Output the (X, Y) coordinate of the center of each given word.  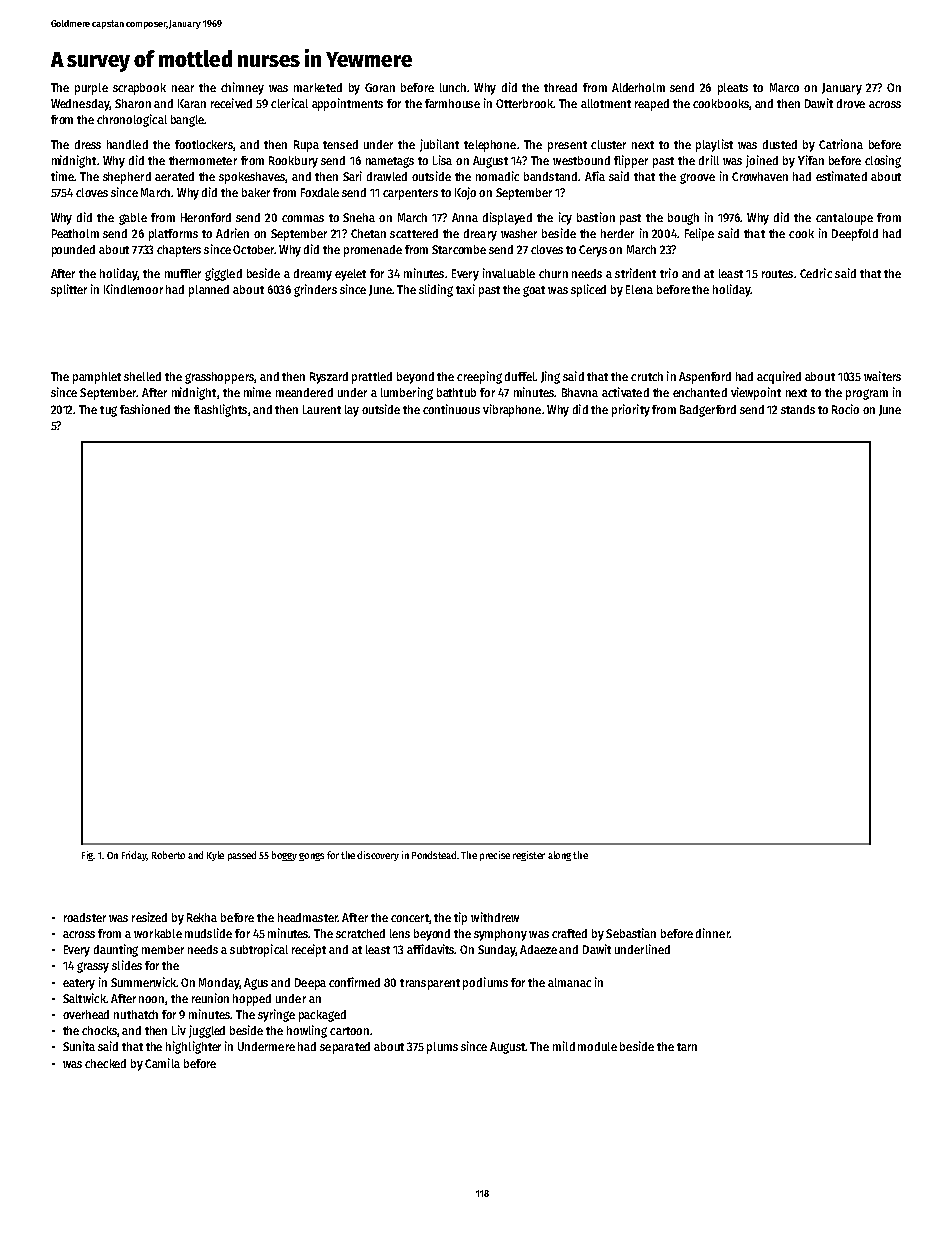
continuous (451, 409)
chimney (242, 88)
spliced (588, 290)
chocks (100, 1031)
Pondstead (434, 855)
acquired (779, 377)
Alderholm (638, 87)
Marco (784, 87)
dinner (713, 933)
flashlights (220, 410)
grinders (315, 290)
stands (798, 409)
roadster (85, 917)
